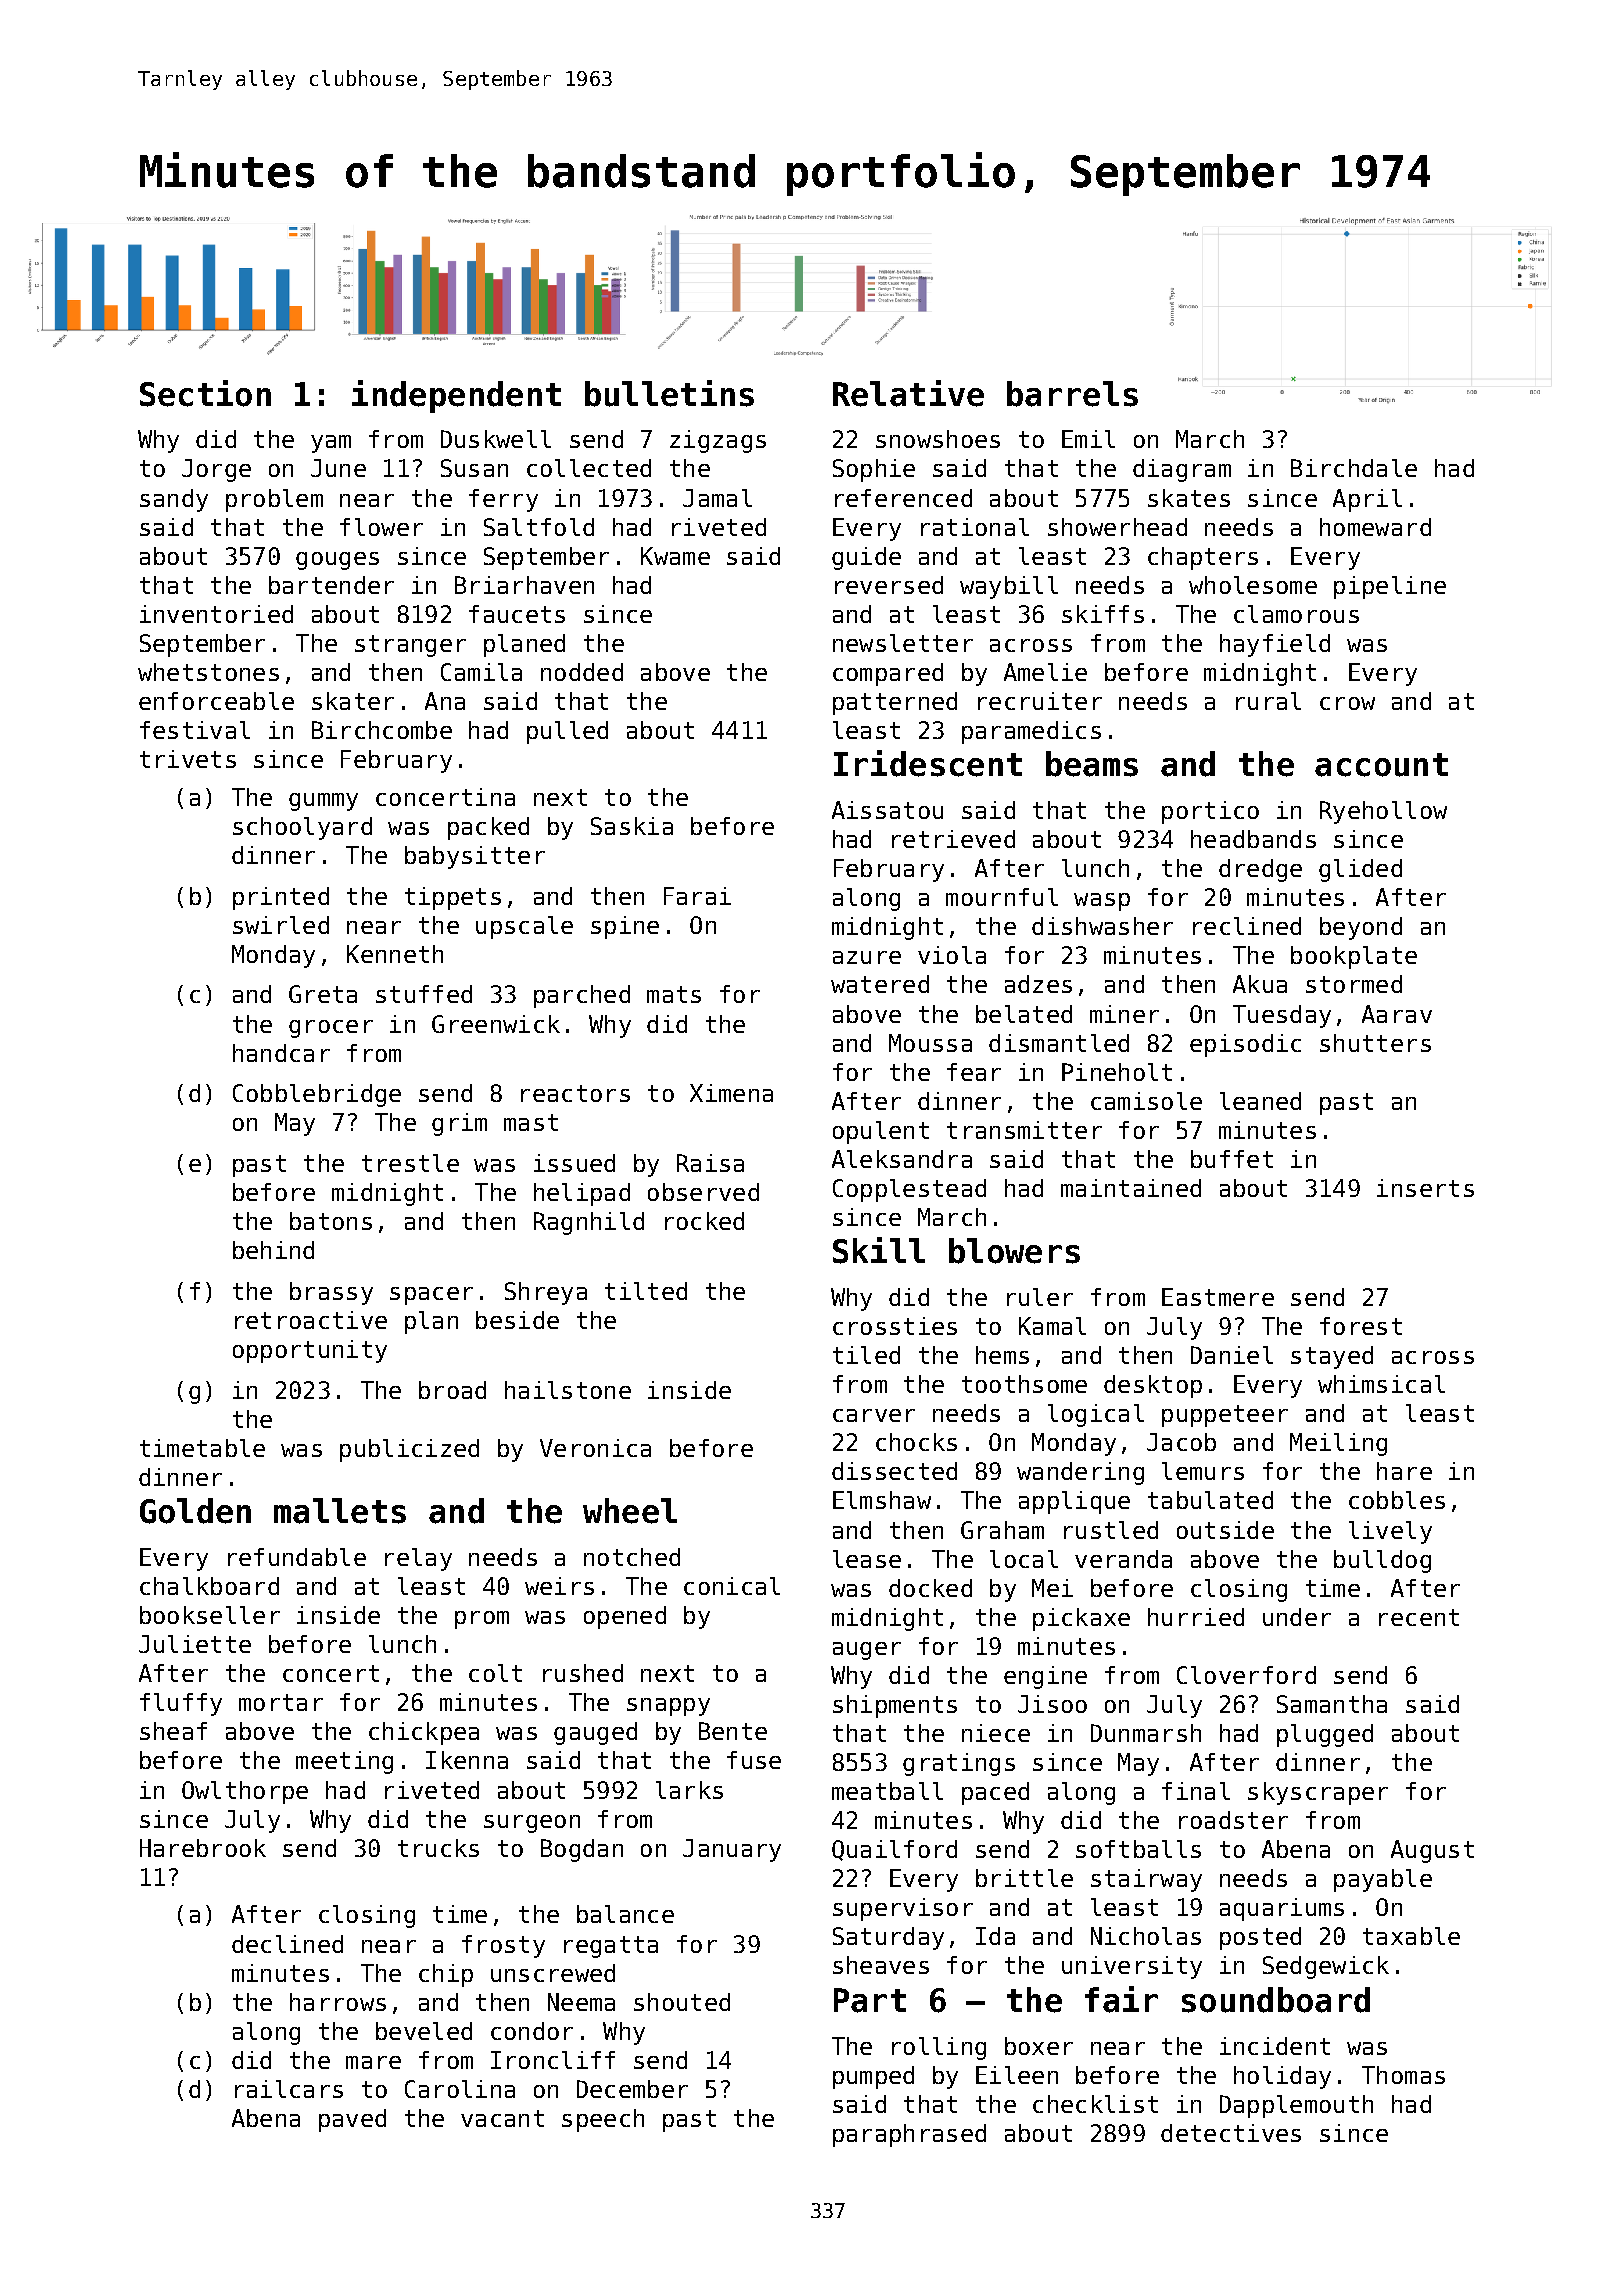 The image size is (1620, 2292). What do you see at coordinates (503, 1946) in the page?
I see `frosty` at bounding box center [503, 1946].
